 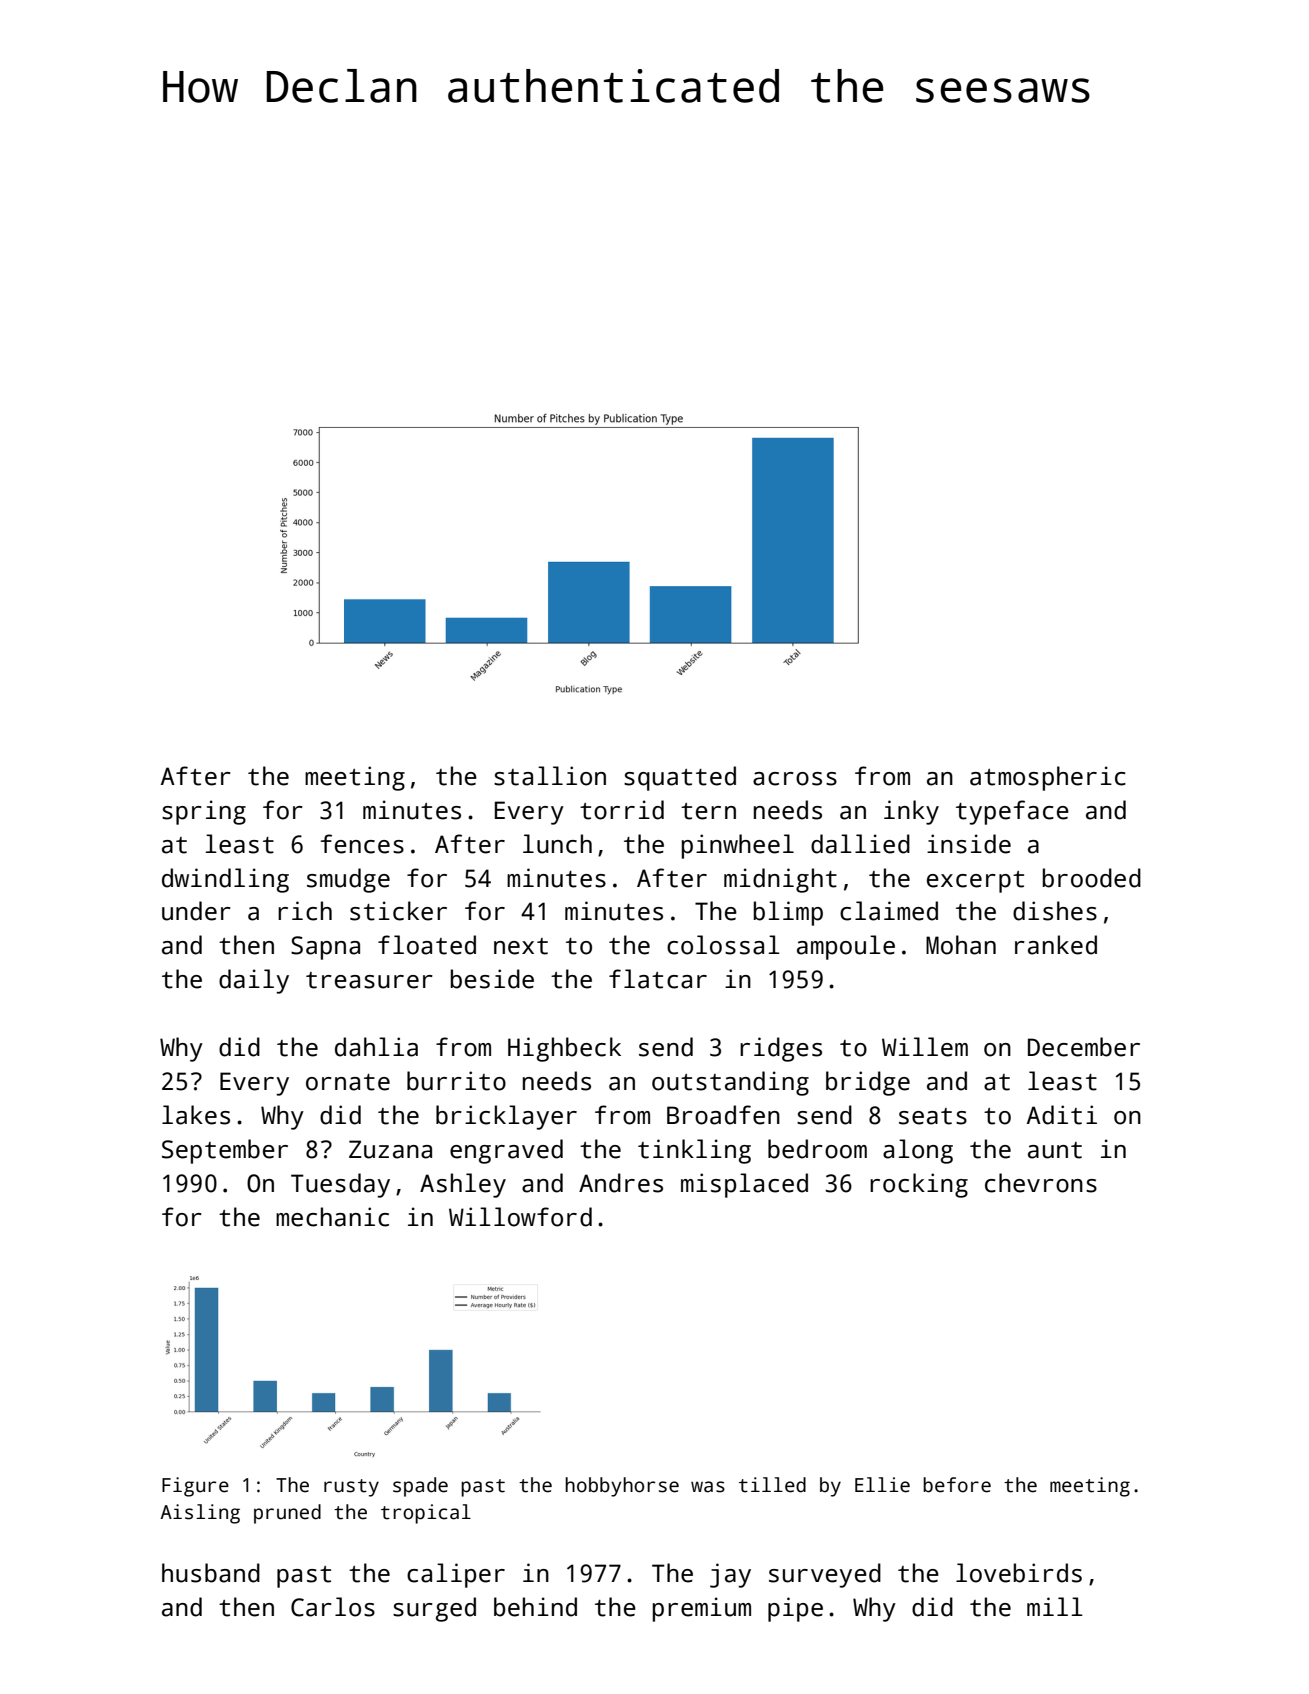 What do you see at coordinates (680, 778) in the document?
I see `squatted` at bounding box center [680, 778].
